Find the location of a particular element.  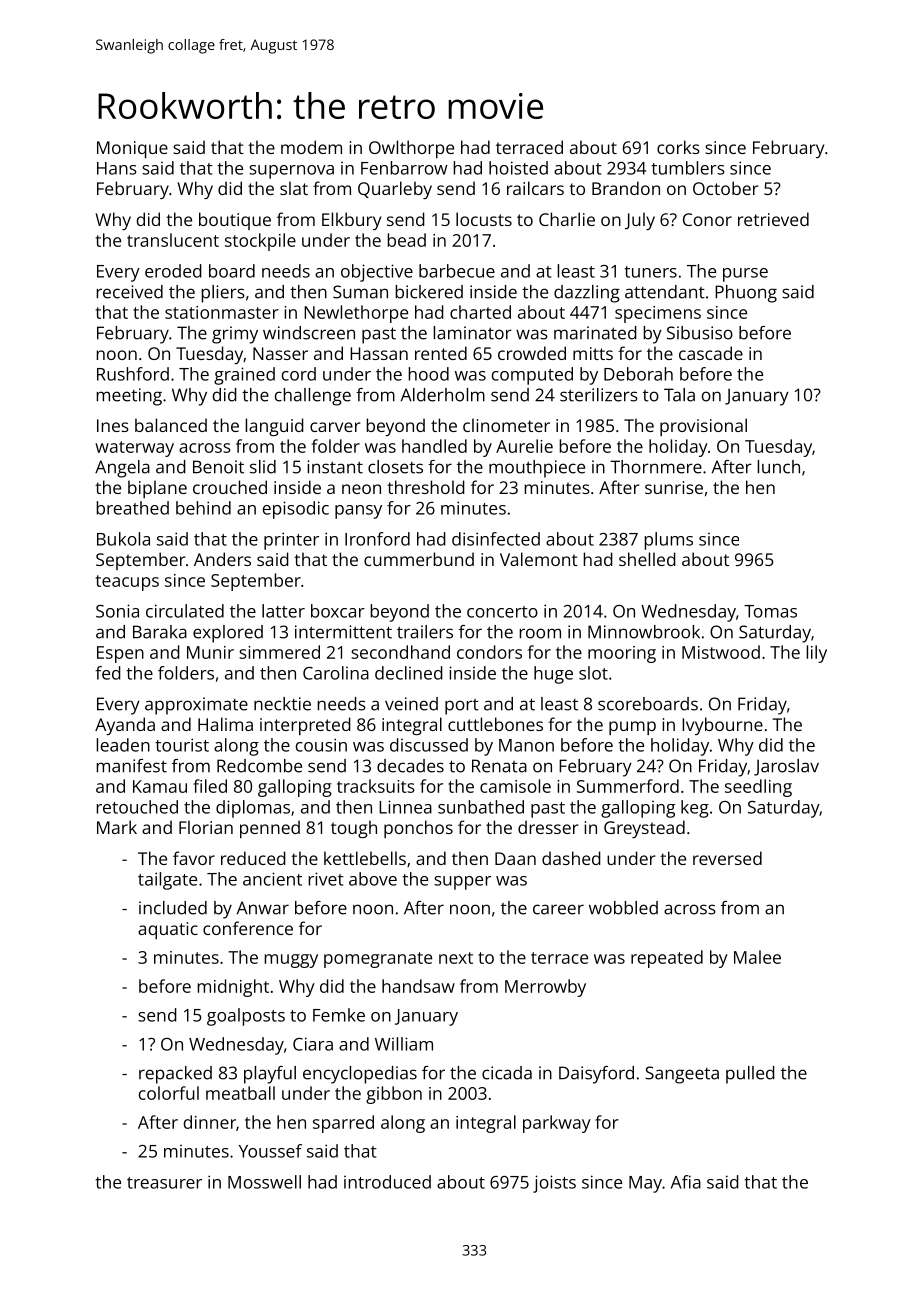

Sibusiso is located at coordinates (700, 333).
